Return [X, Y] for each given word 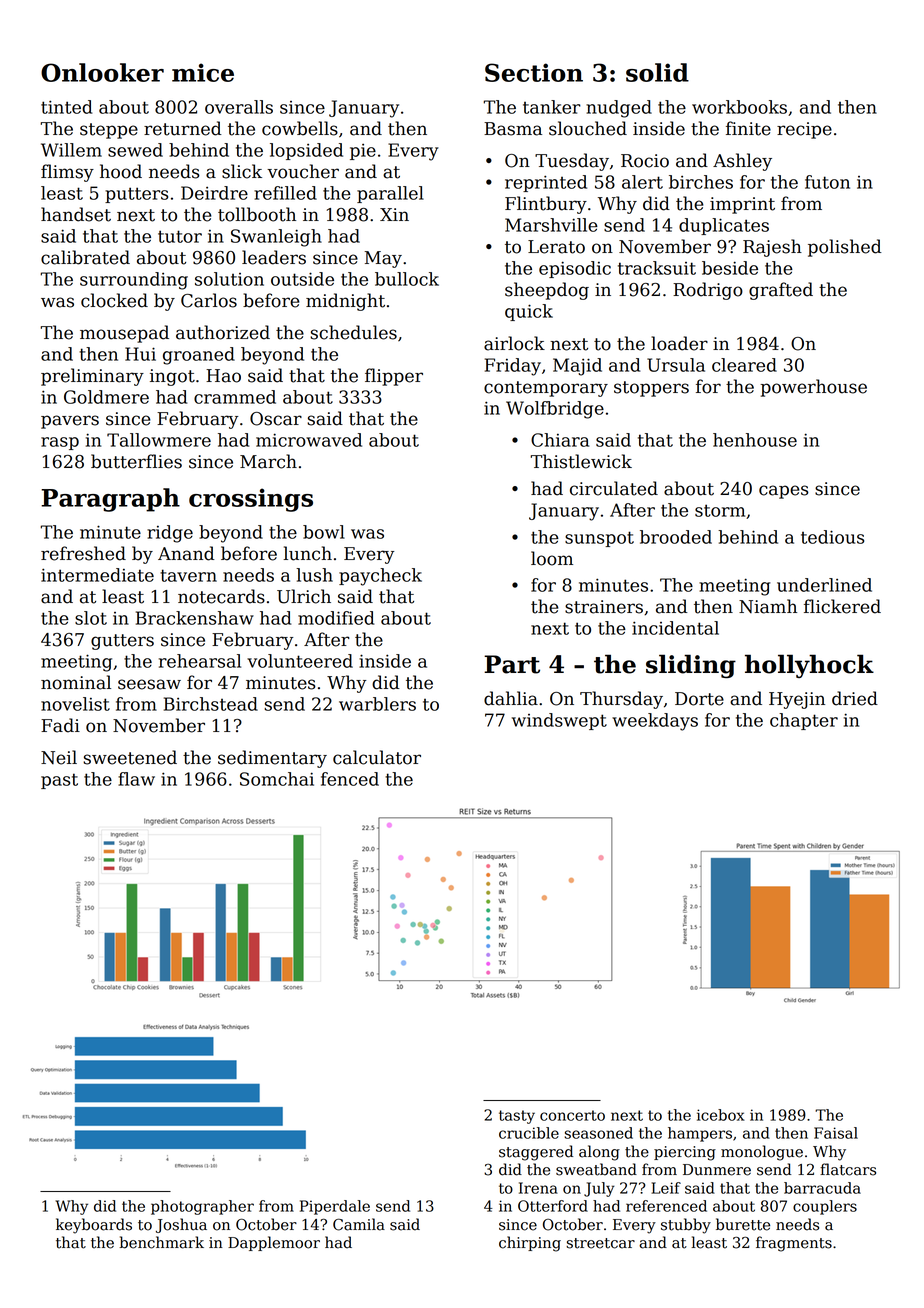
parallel [390, 194]
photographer [202, 1207]
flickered [842, 606]
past [59, 781]
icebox [721, 1115]
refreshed [83, 553]
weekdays [655, 722]
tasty [517, 1117]
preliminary [92, 377]
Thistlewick [581, 461]
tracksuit [657, 268]
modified [336, 618]
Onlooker [102, 72]
